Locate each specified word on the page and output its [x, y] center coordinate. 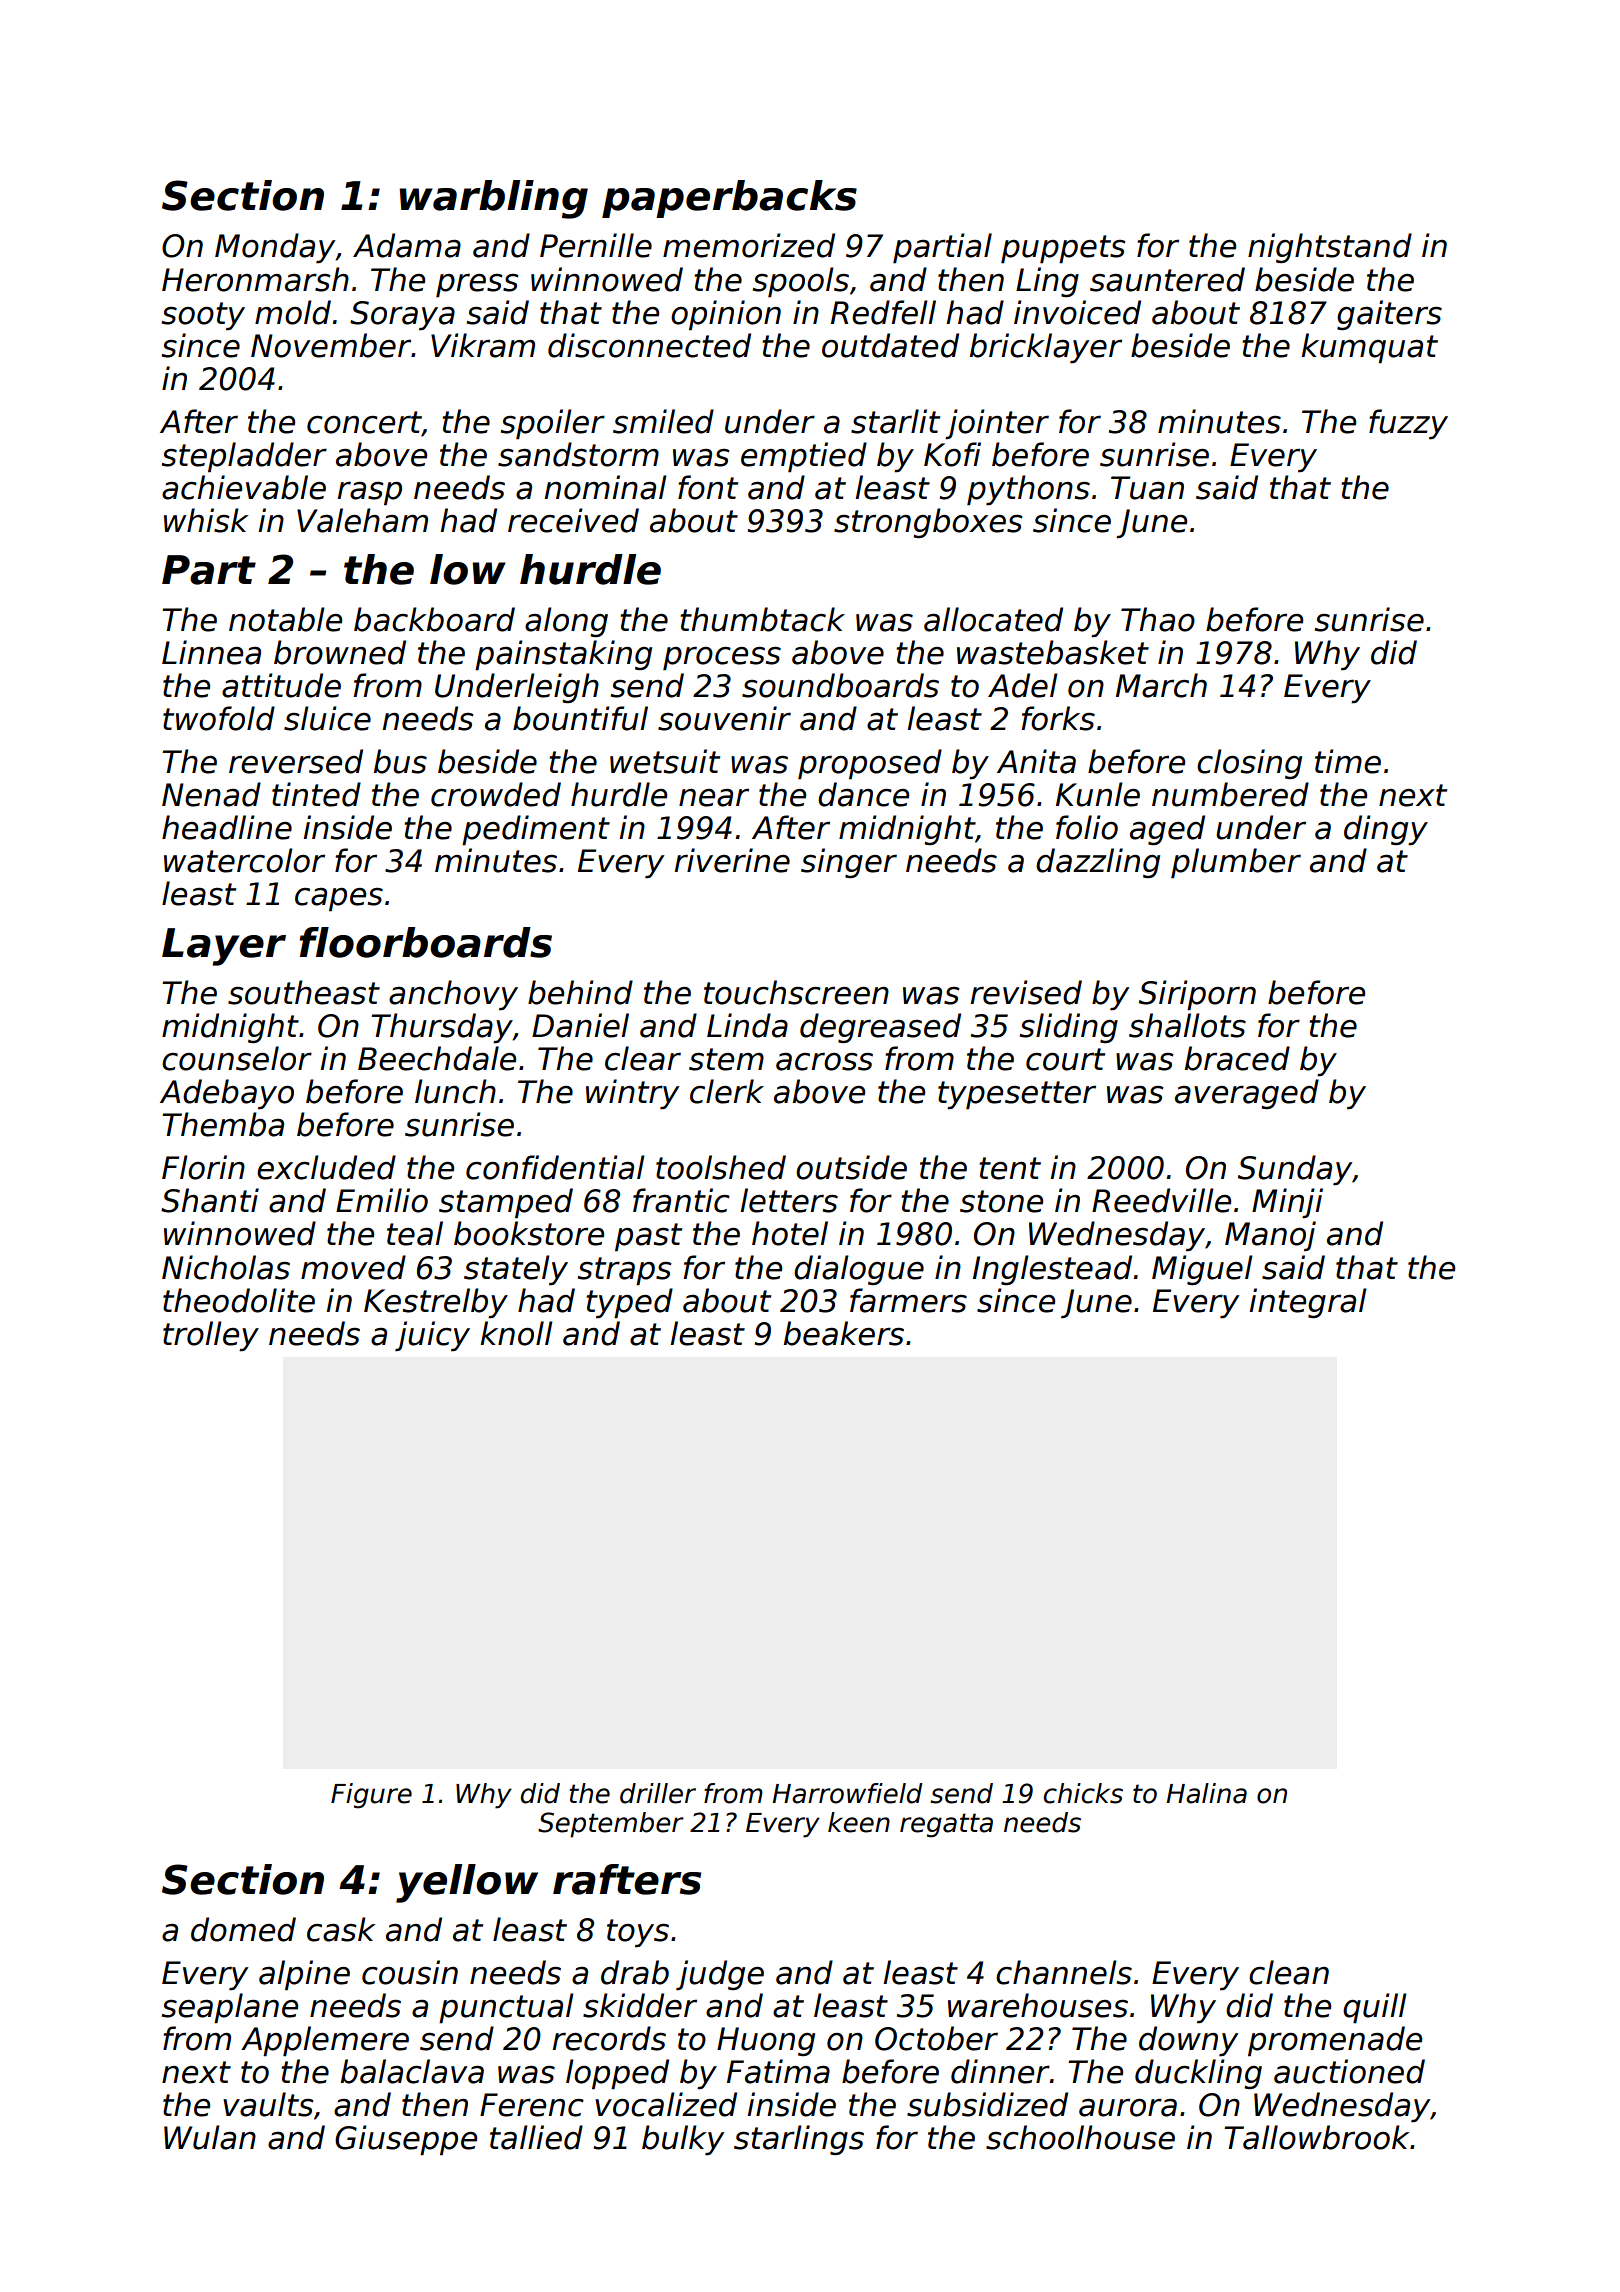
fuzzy [1408, 424]
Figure [371, 1796]
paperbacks [729, 199]
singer [849, 863]
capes [339, 900]
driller [658, 1793]
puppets [1063, 249]
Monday [275, 248]
